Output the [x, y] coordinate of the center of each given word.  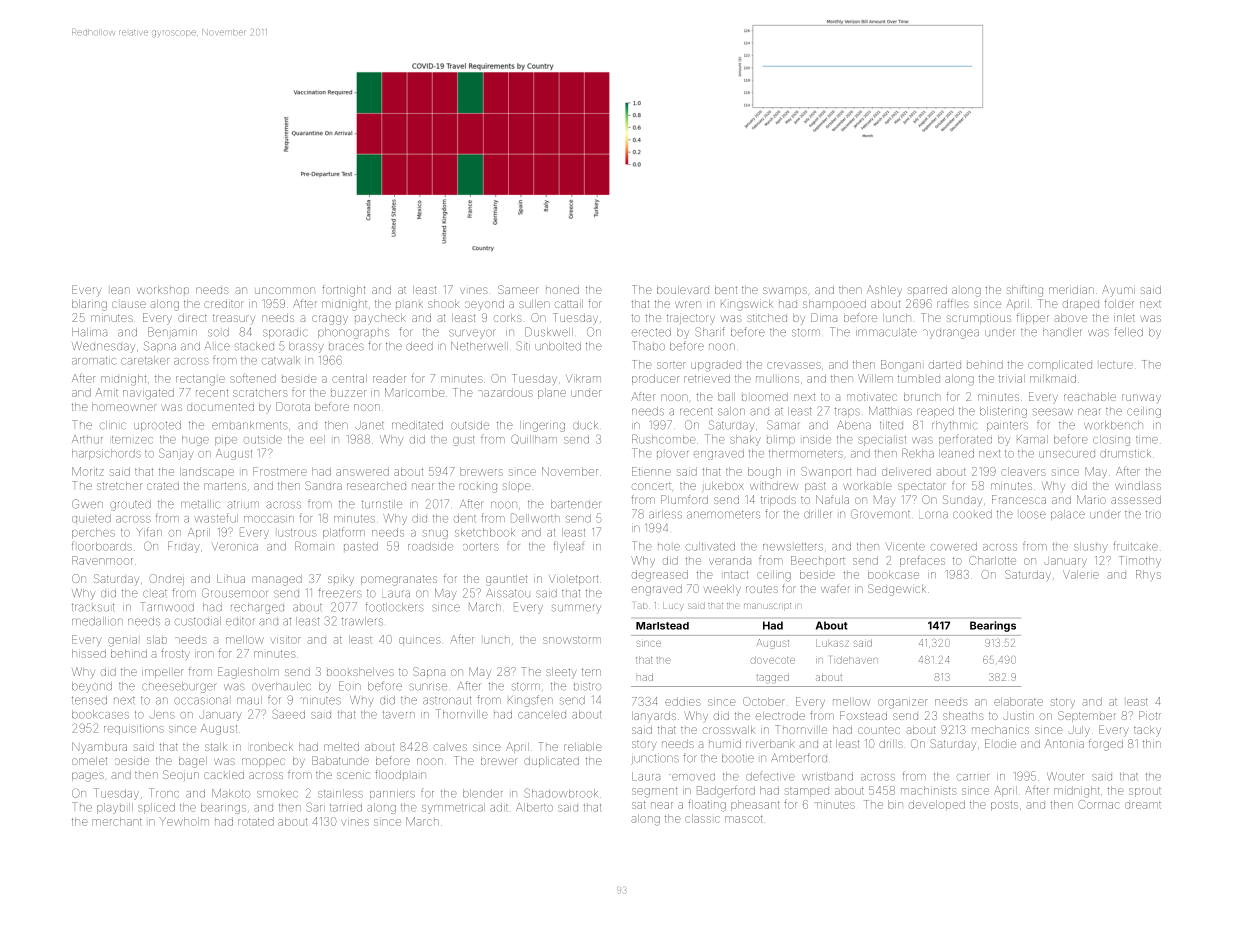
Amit [107, 392]
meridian [1071, 290]
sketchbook [485, 532]
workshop [163, 290]
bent [726, 290]
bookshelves [360, 672]
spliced [156, 808]
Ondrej [166, 579]
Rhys [1148, 575]
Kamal [1032, 439]
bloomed [765, 397]
